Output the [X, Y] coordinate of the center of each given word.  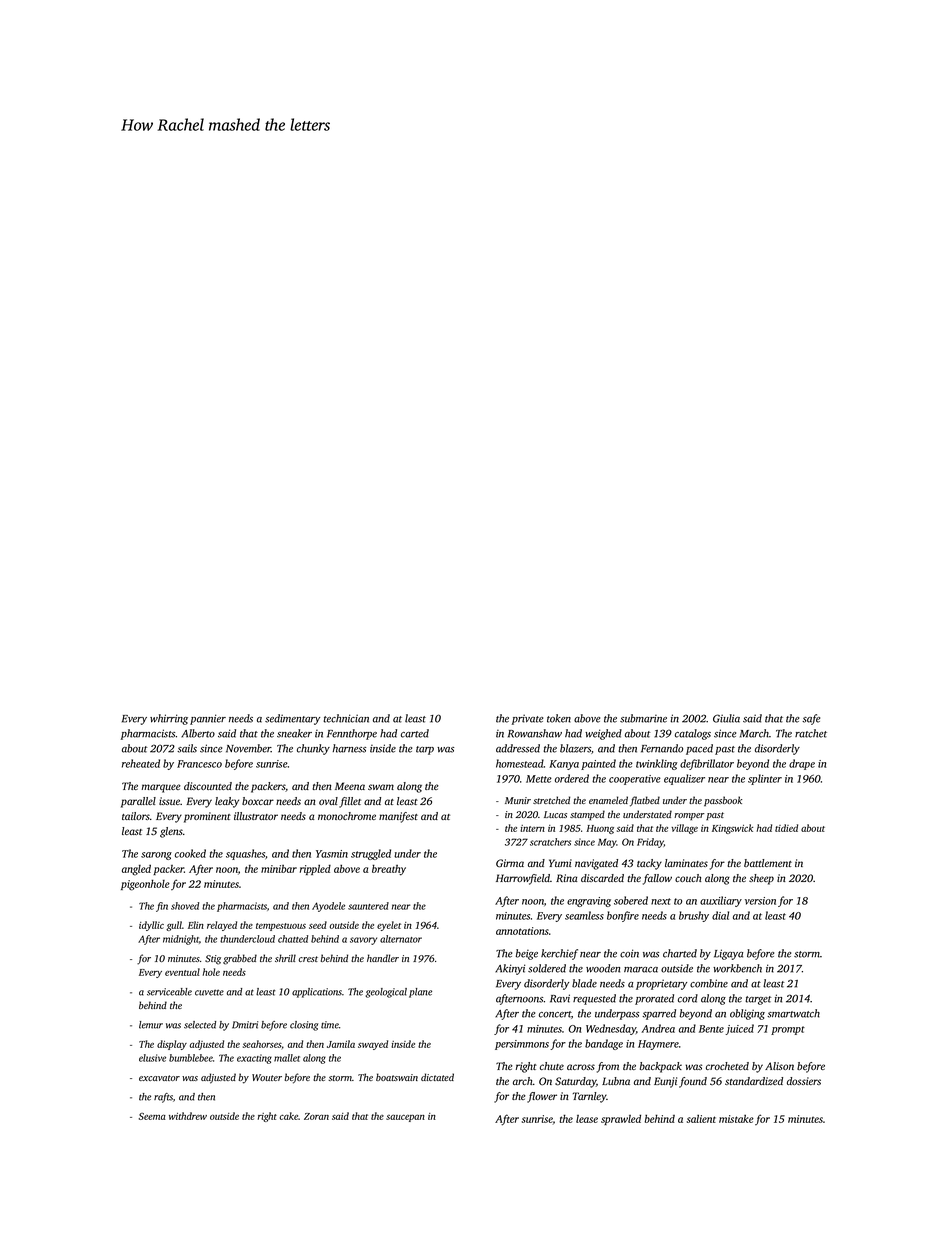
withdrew [188, 1116]
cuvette [209, 992]
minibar [279, 869]
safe [811, 719]
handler [383, 958]
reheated [141, 763]
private [527, 719]
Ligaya [728, 954]
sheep [761, 879]
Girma [510, 863]
